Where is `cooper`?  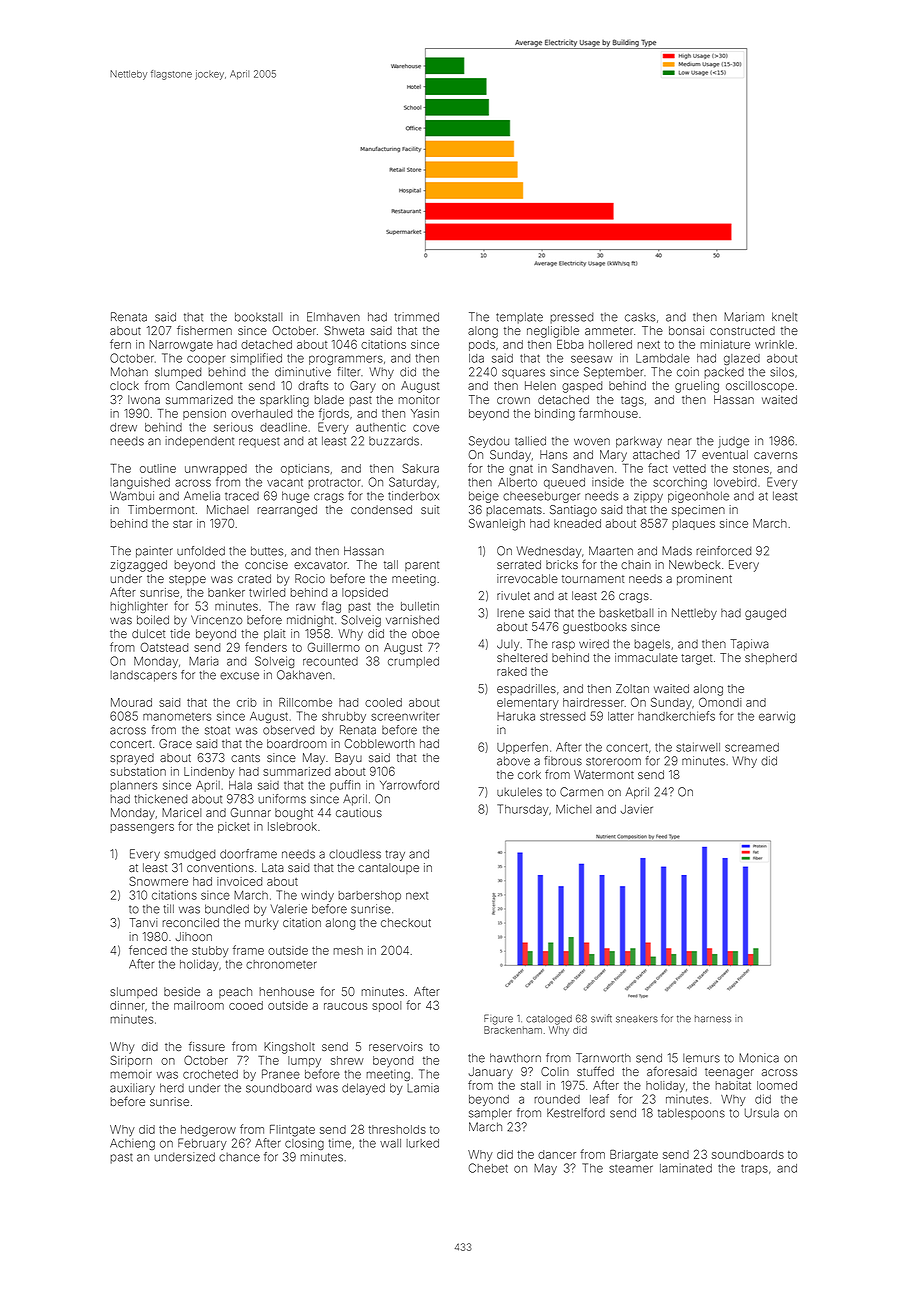
cooper is located at coordinates (206, 360).
